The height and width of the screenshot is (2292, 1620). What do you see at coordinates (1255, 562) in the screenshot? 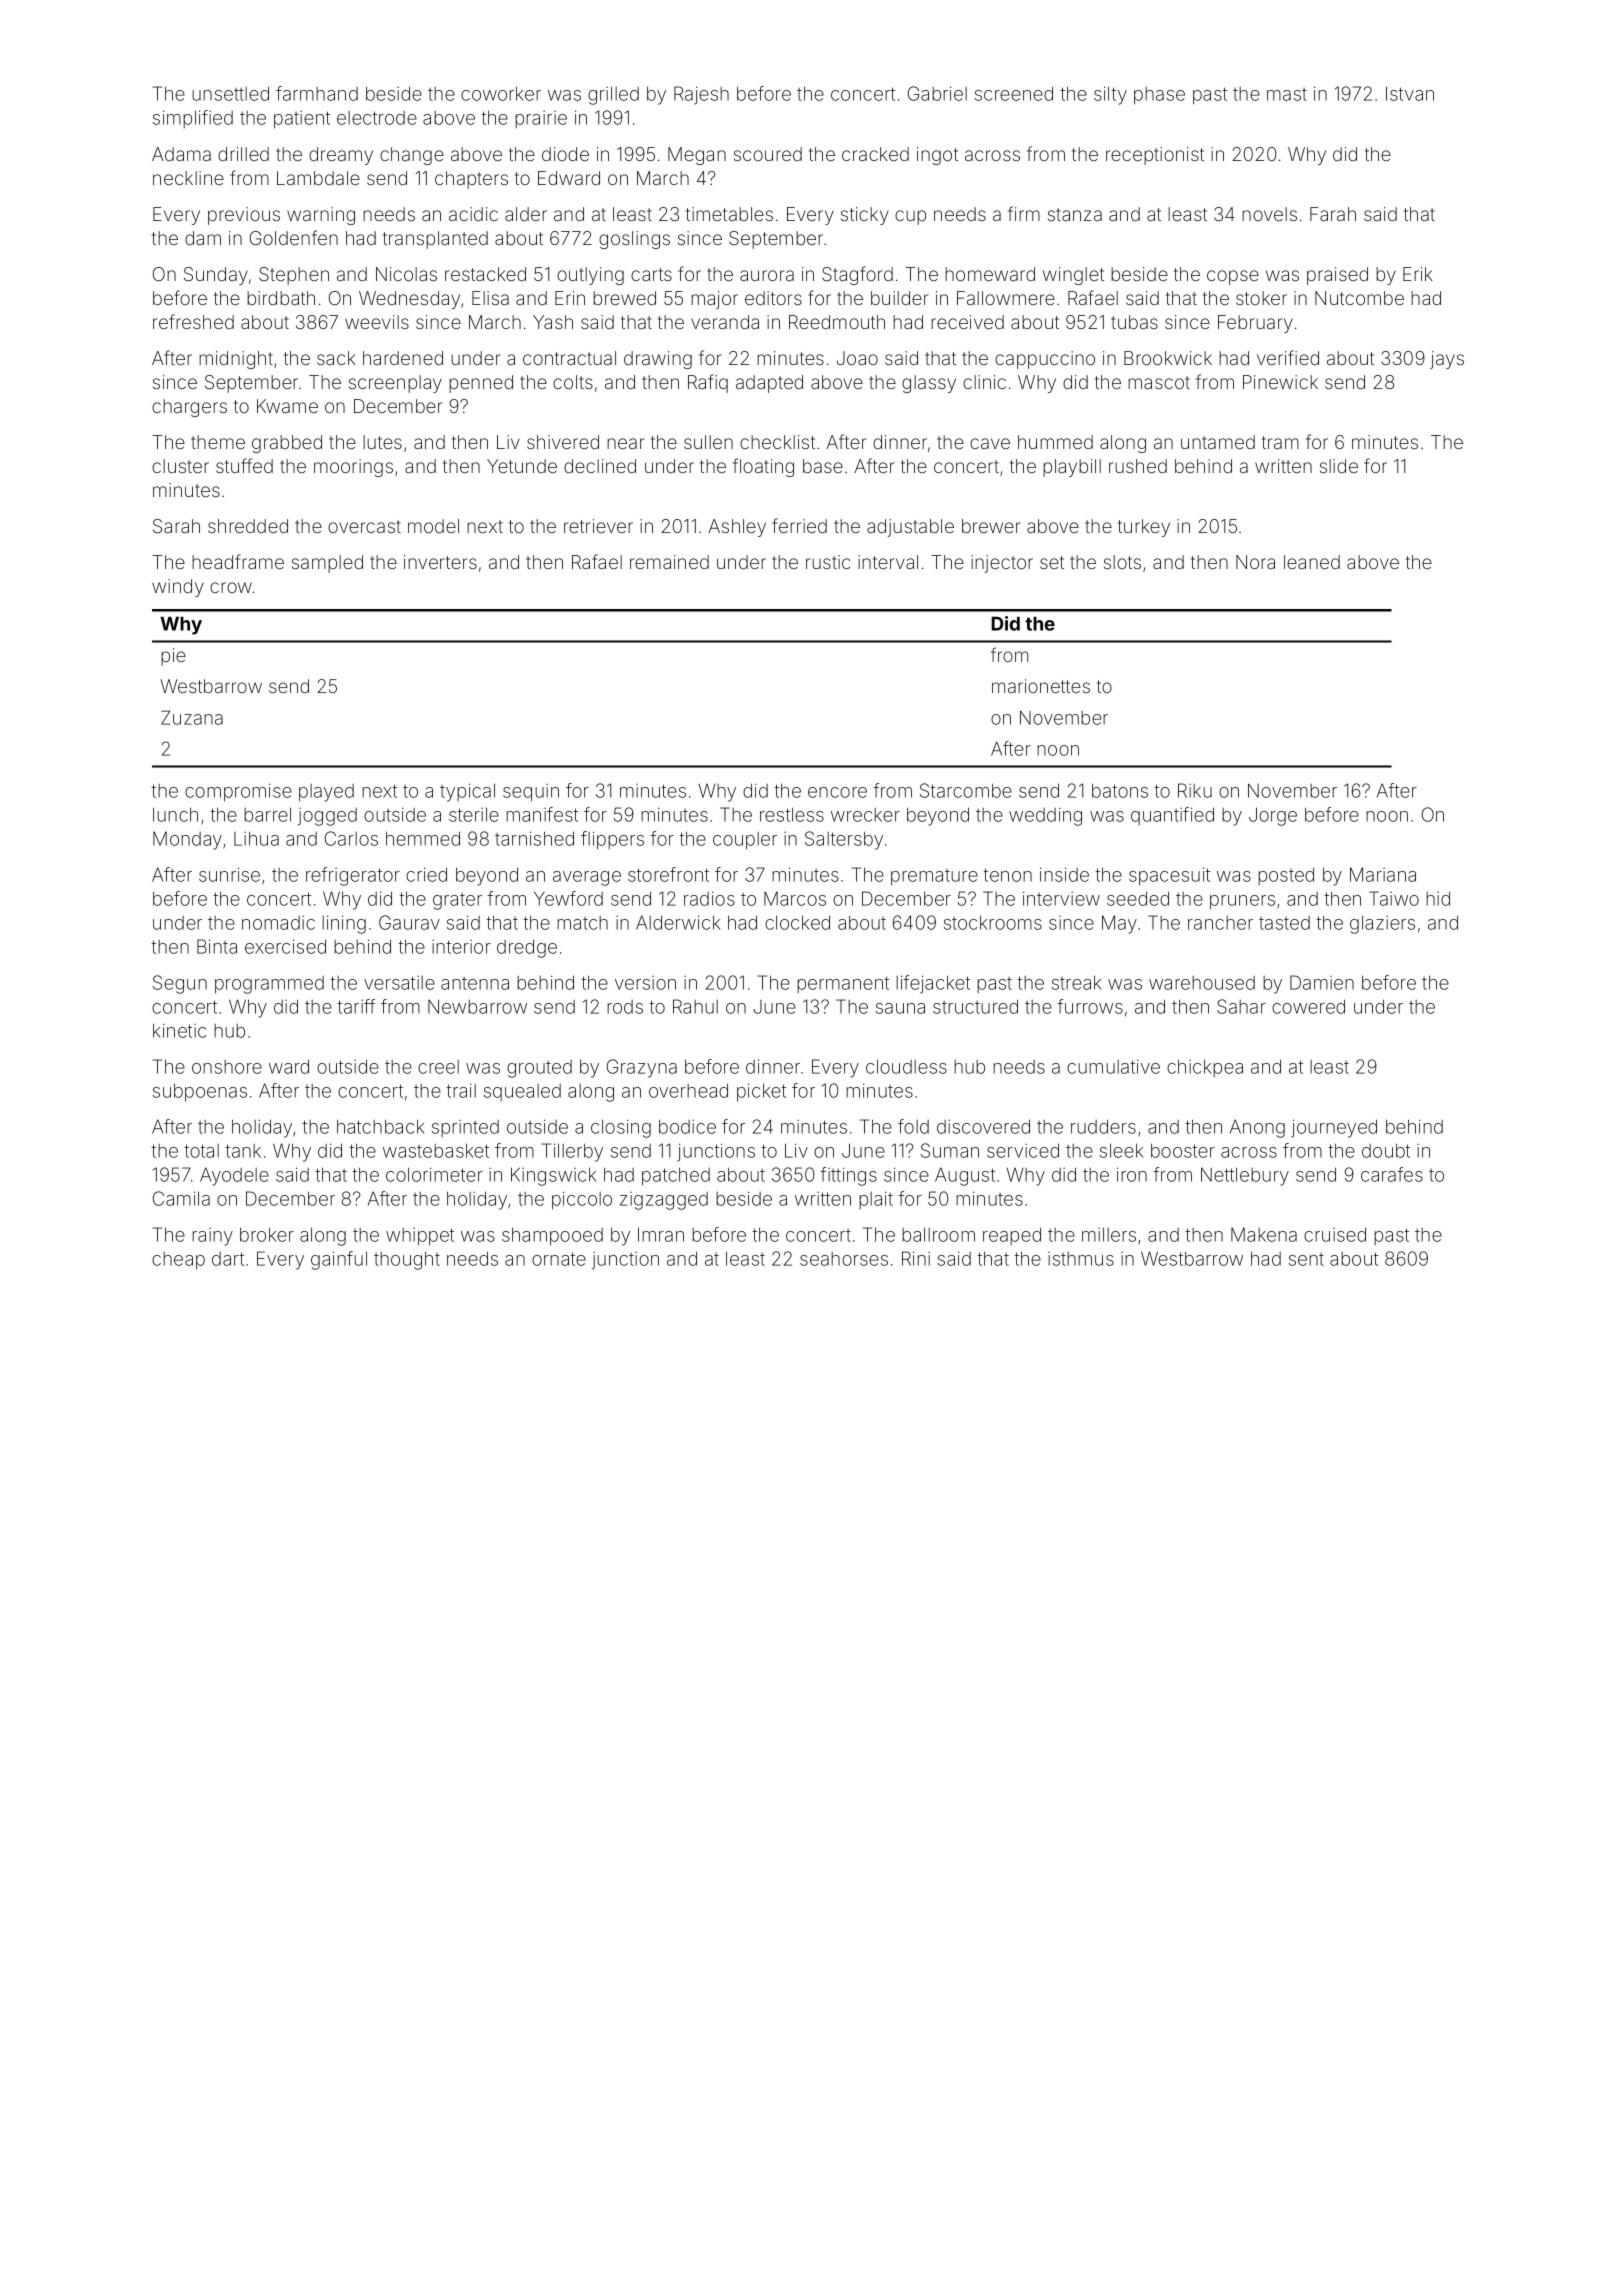
I see `Nora` at bounding box center [1255, 562].
